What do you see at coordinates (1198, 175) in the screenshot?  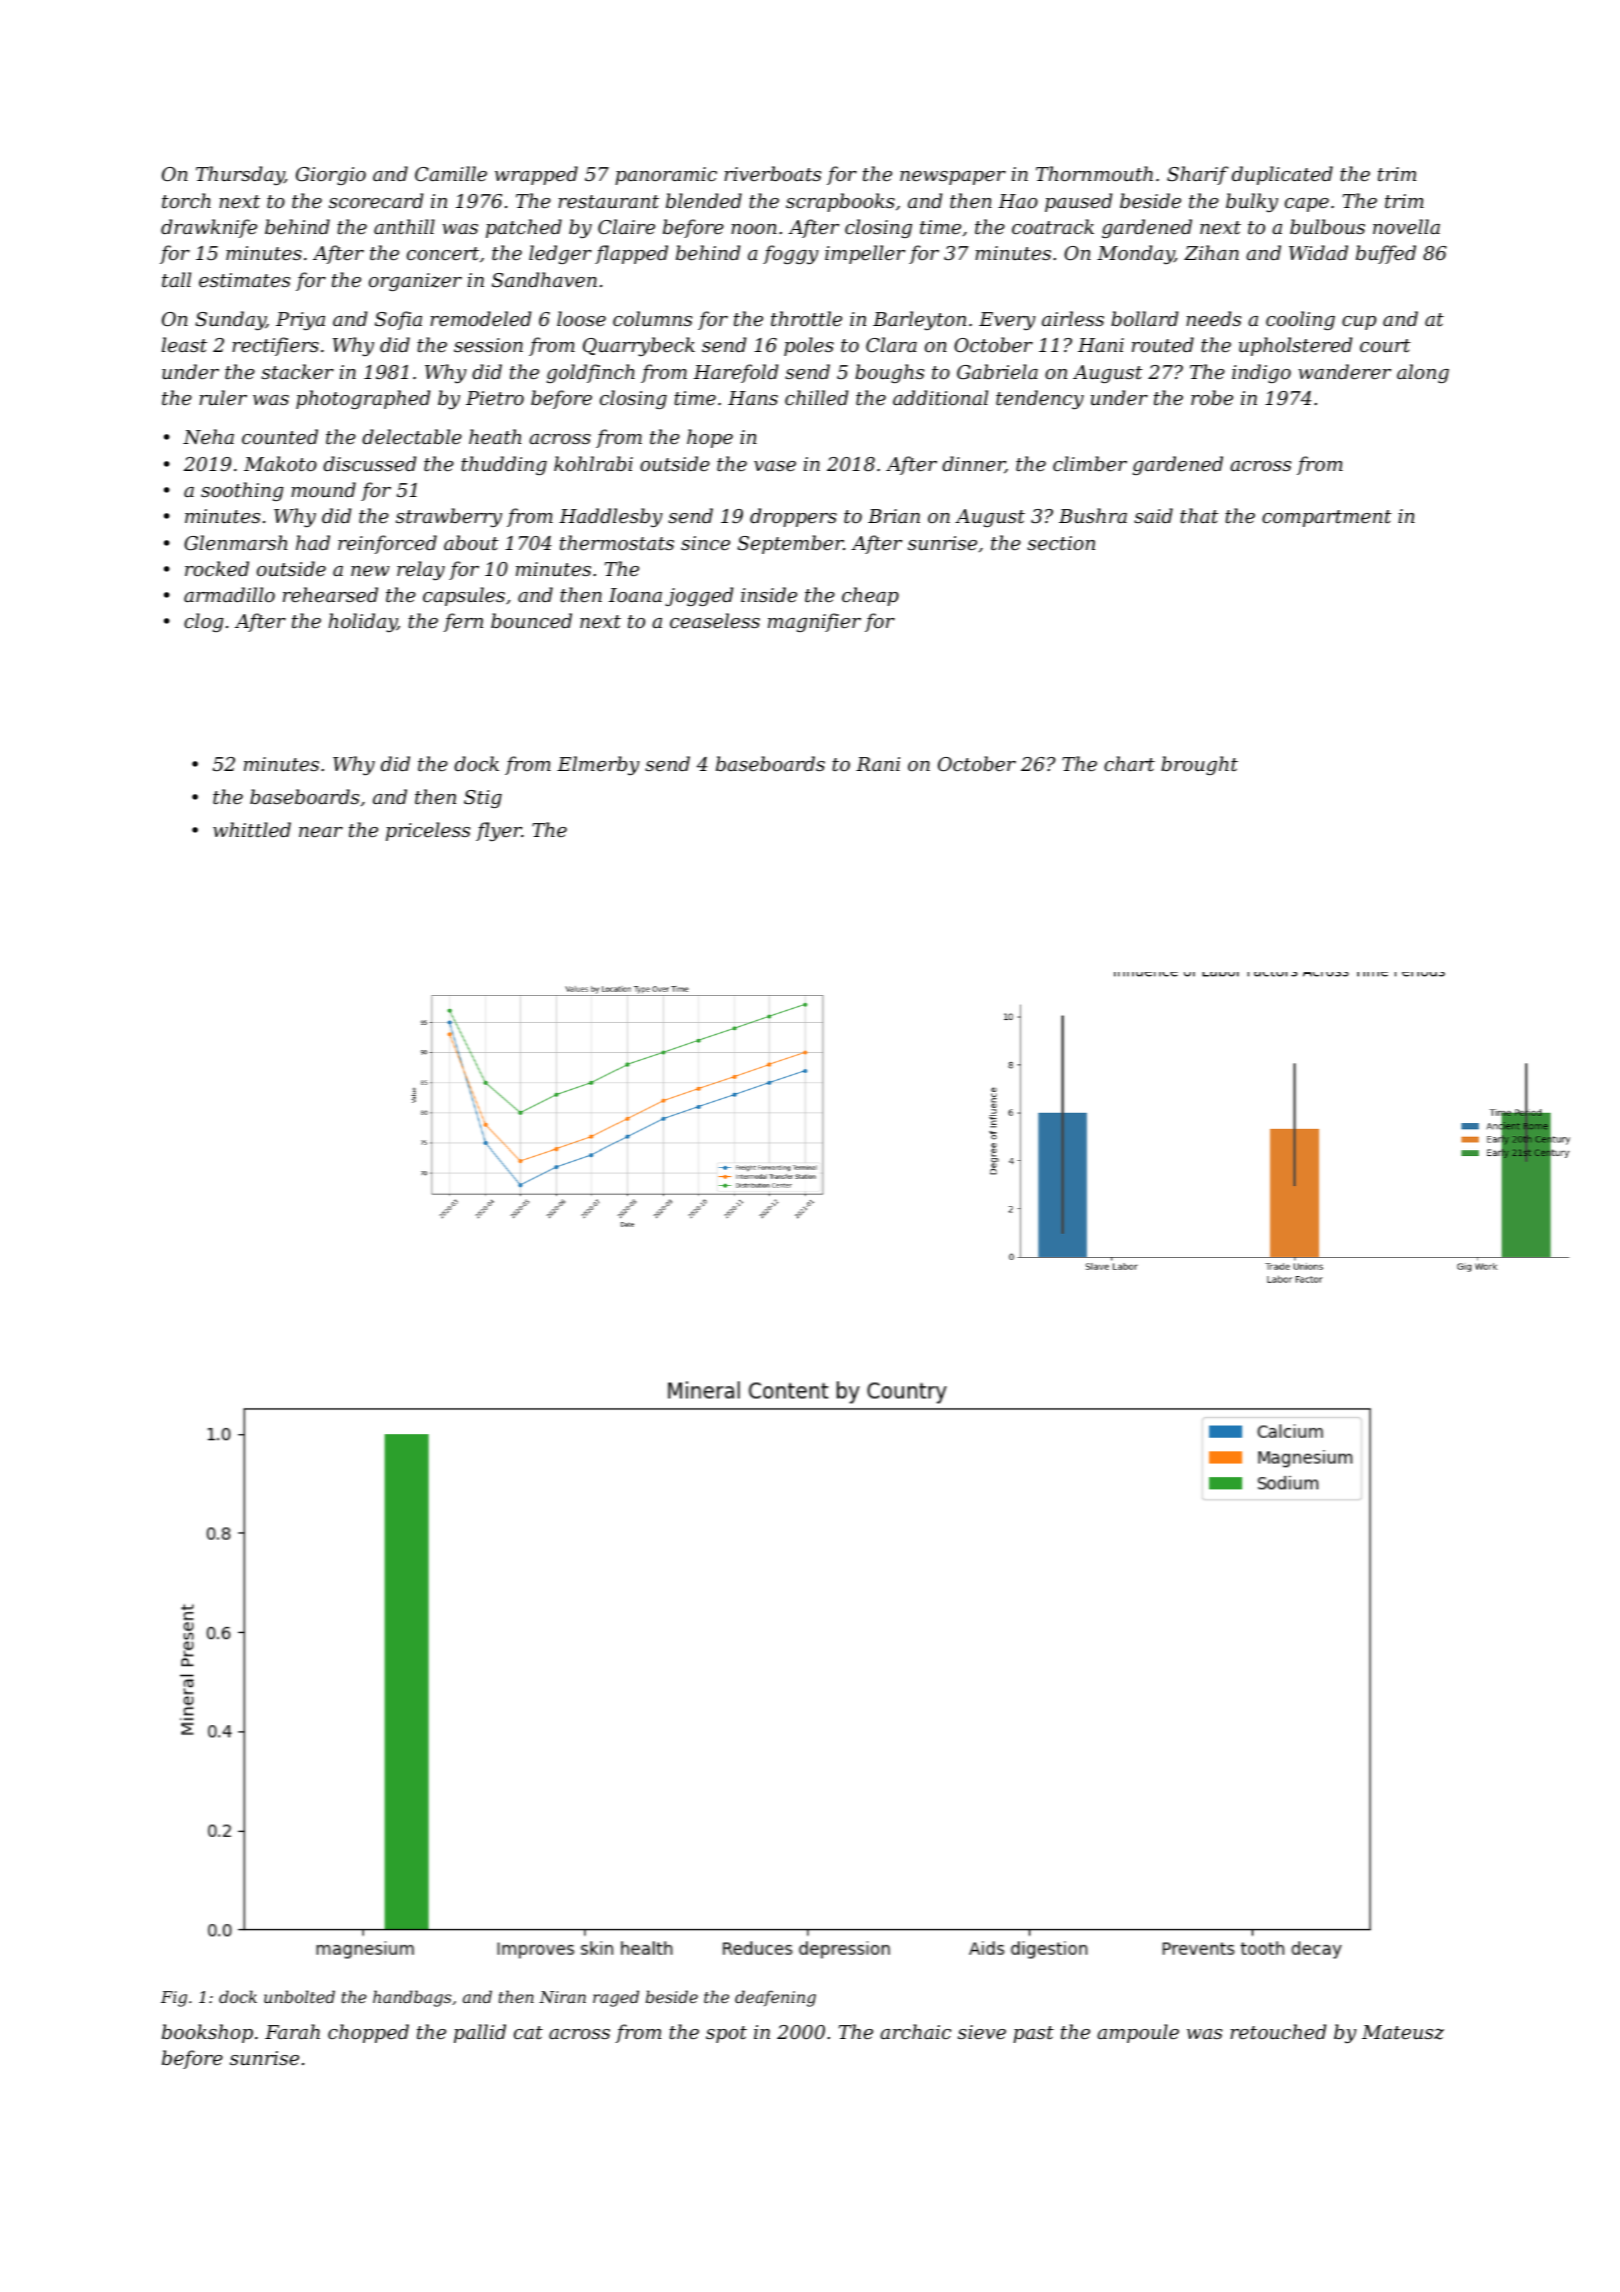 I see `Sharif` at bounding box center [1198, 175].
